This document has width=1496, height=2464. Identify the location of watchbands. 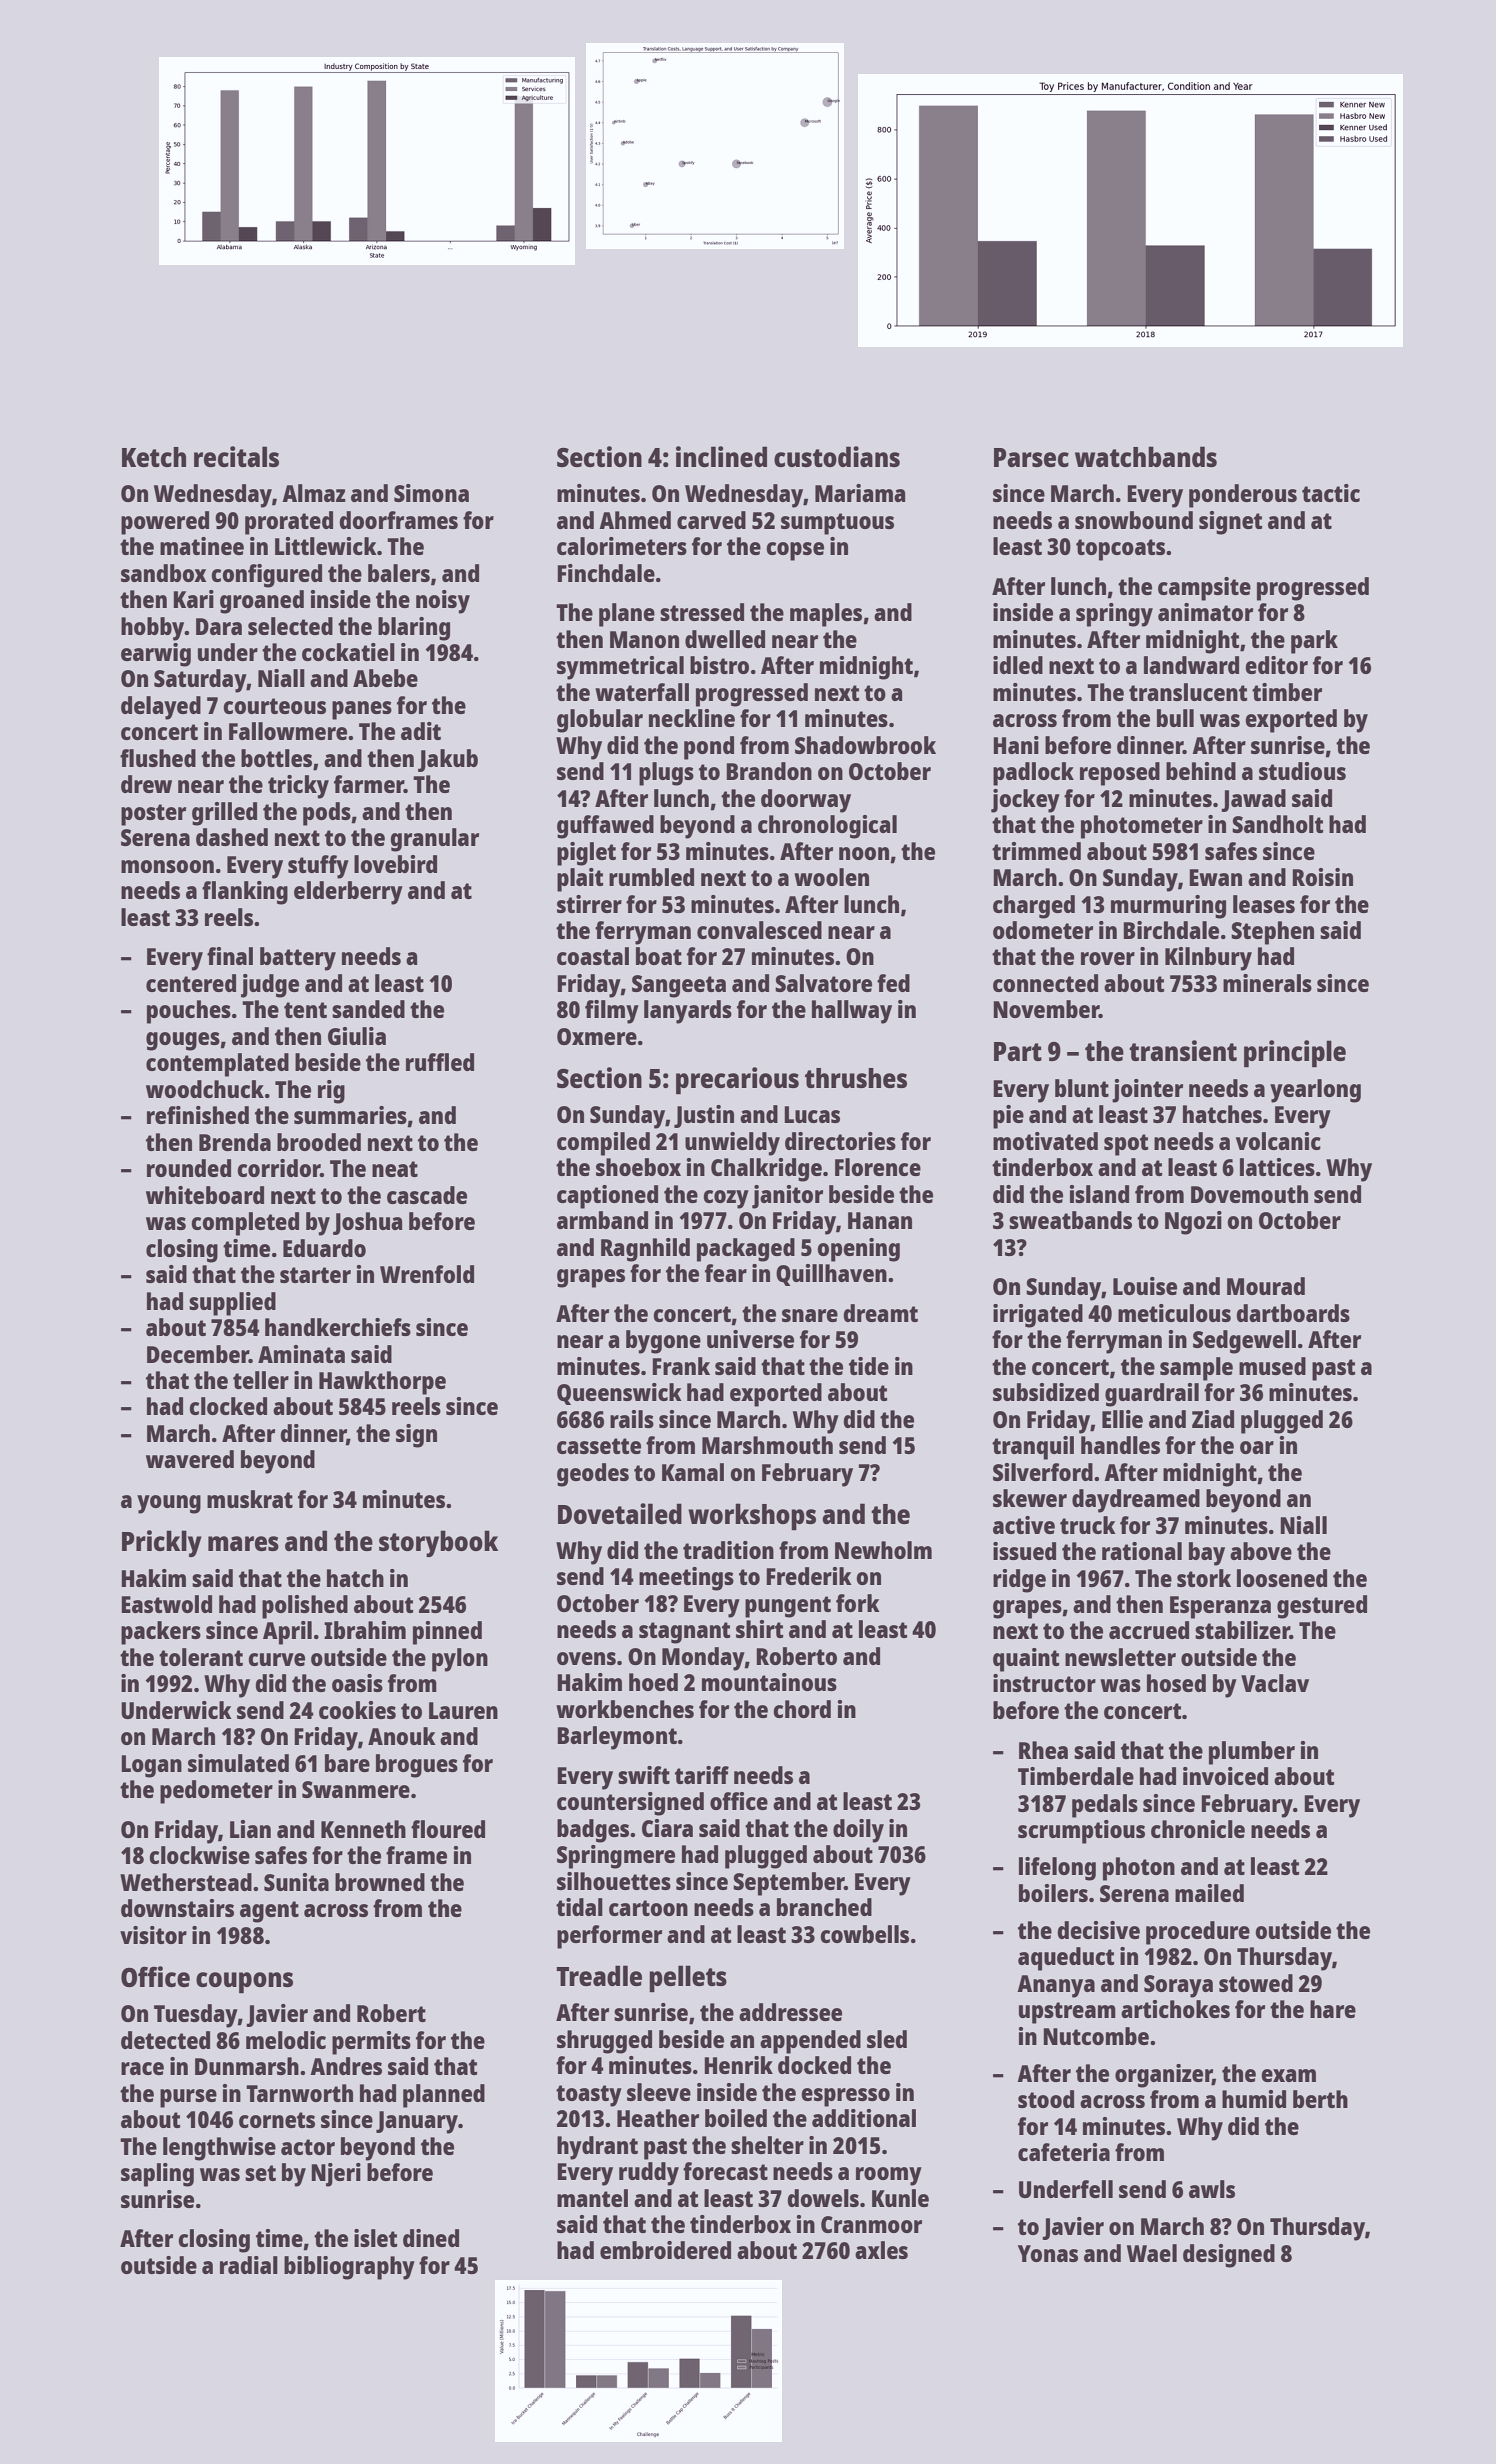
(1146, 456).
